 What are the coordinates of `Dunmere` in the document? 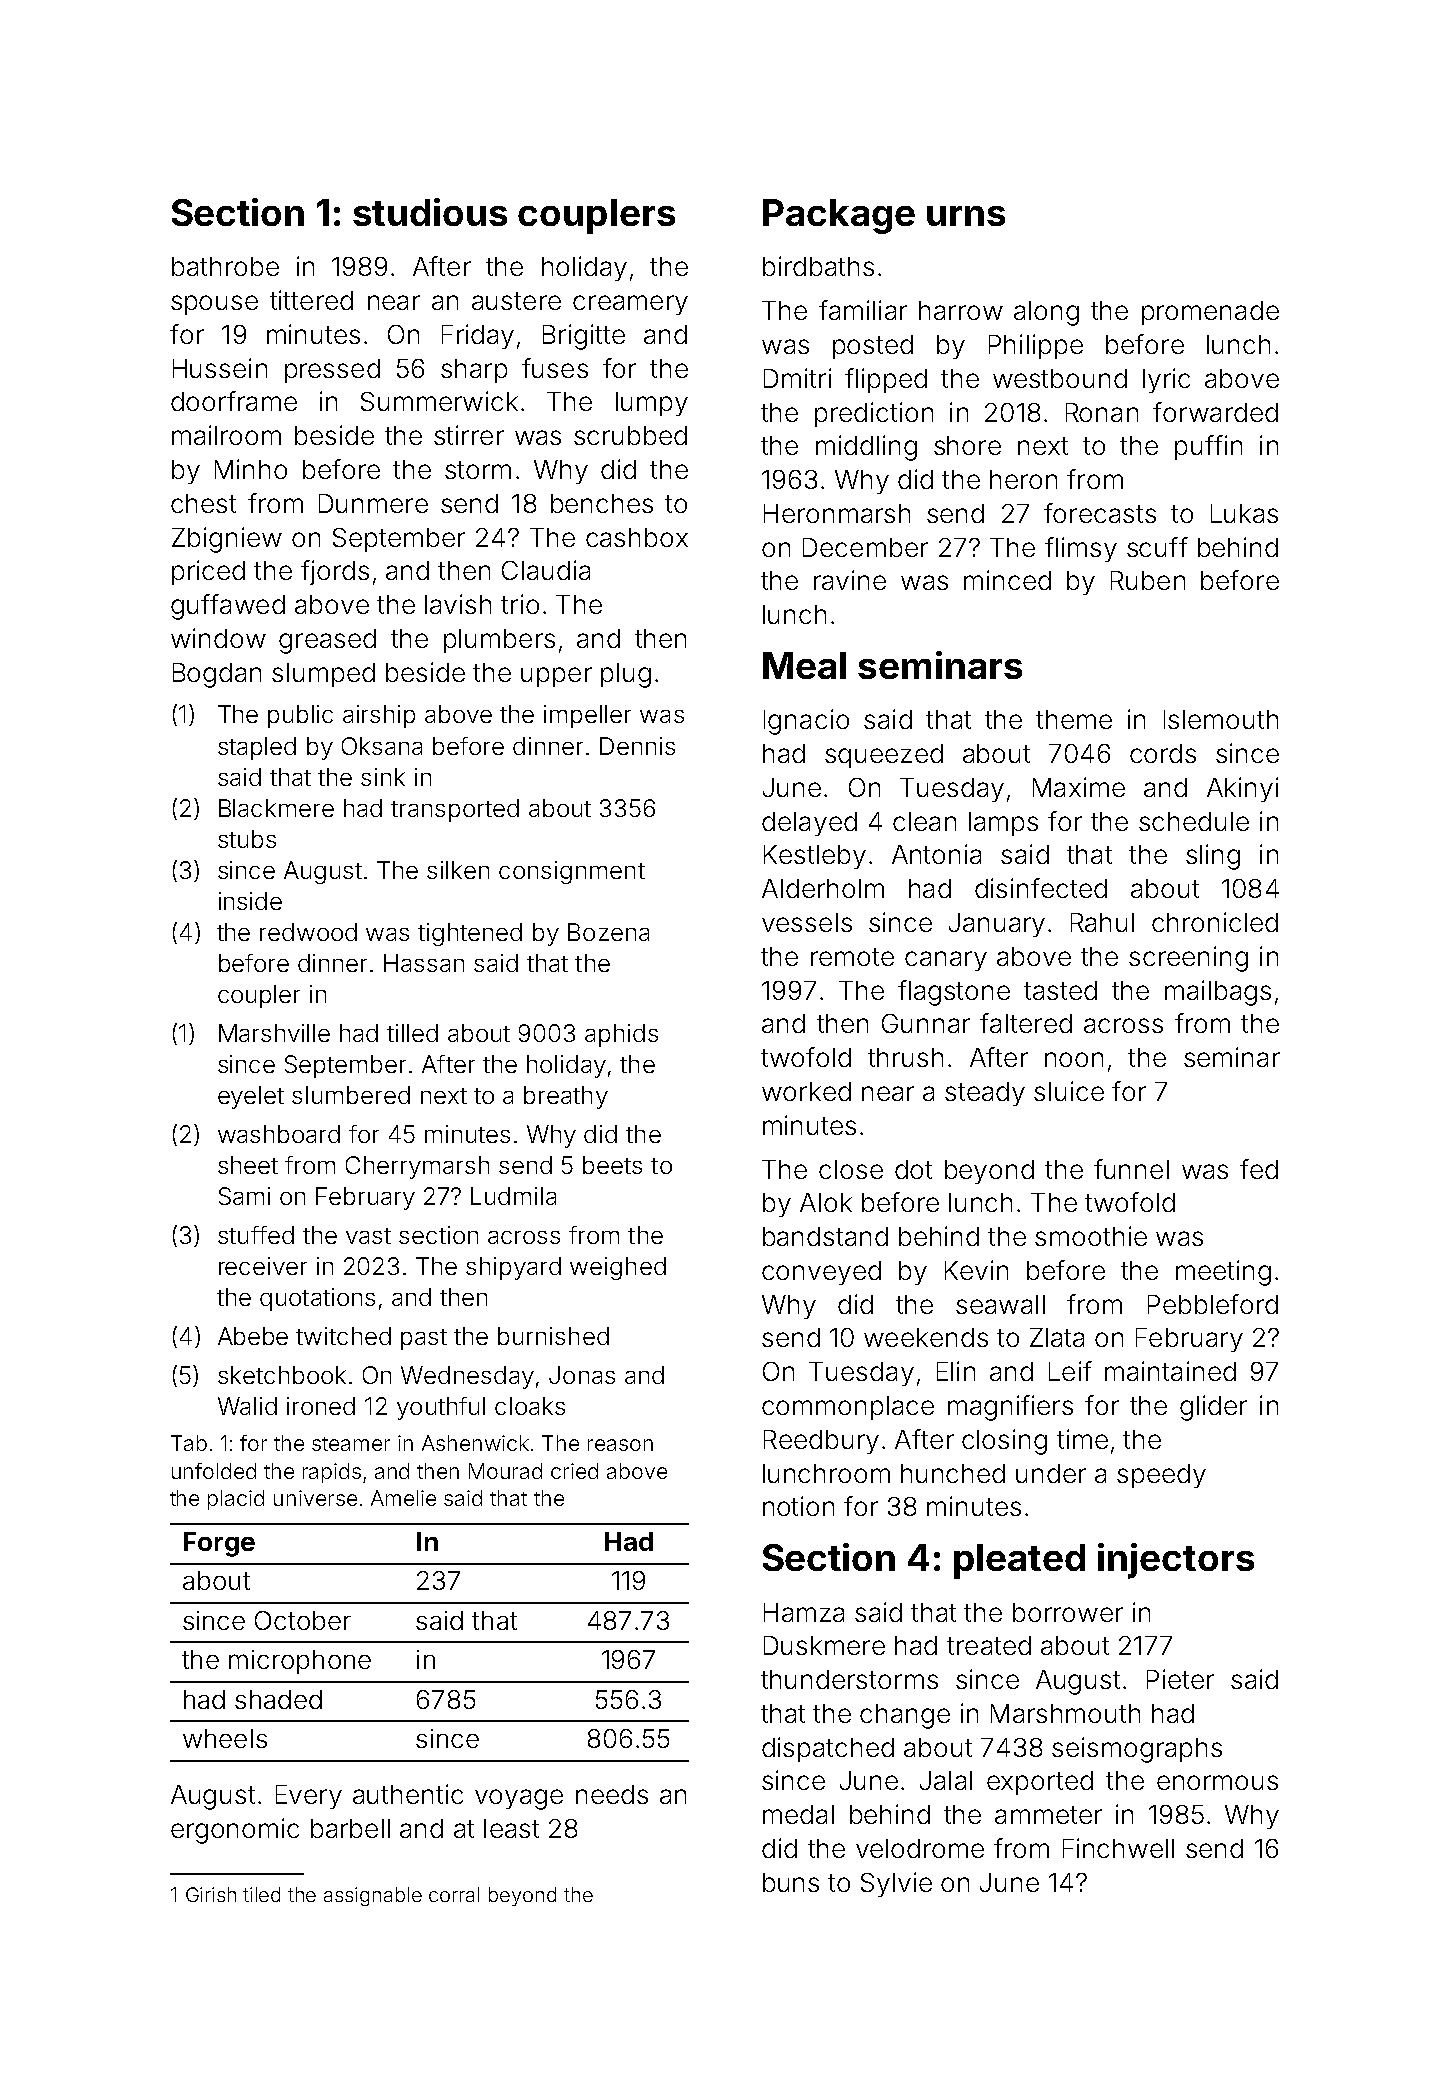 It's located at (373, 503).
